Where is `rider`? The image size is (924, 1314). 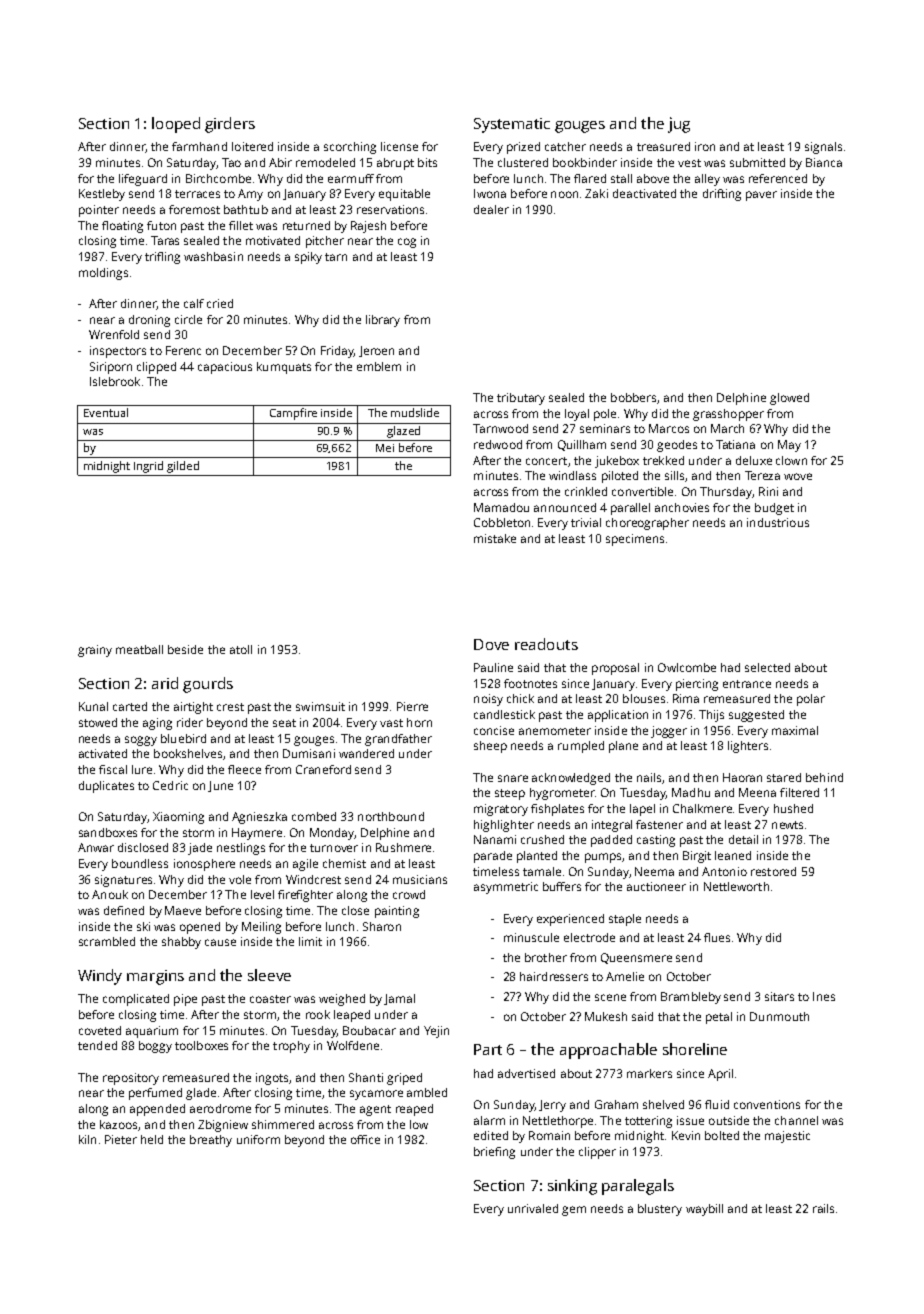
rider is located at coordinates (190, 722).
